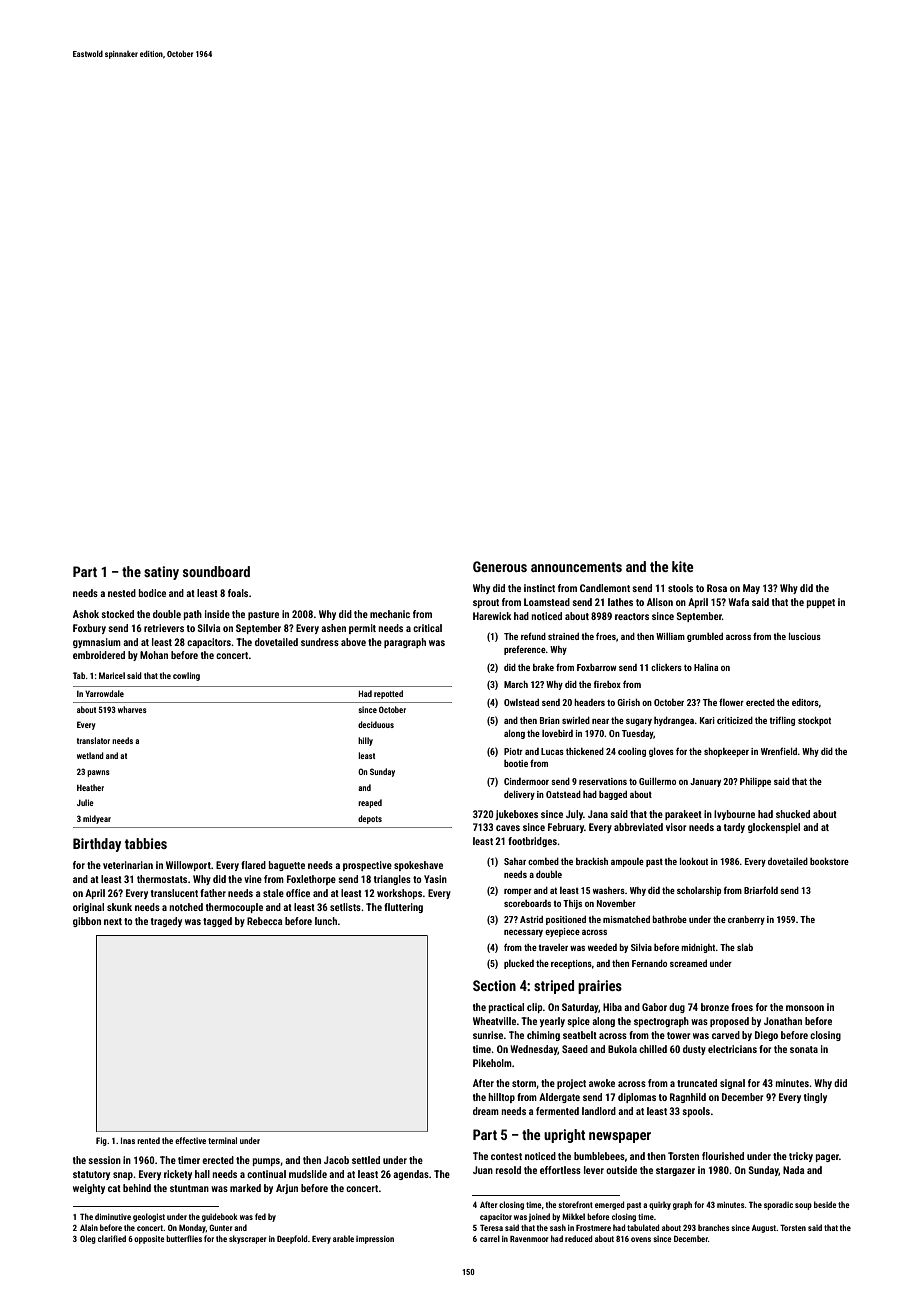 The width and height of the image is (924, 1308). What do you see at coordinates (164, 628) in the image?
I see `retrievers` at bounding box center [164, 628].
